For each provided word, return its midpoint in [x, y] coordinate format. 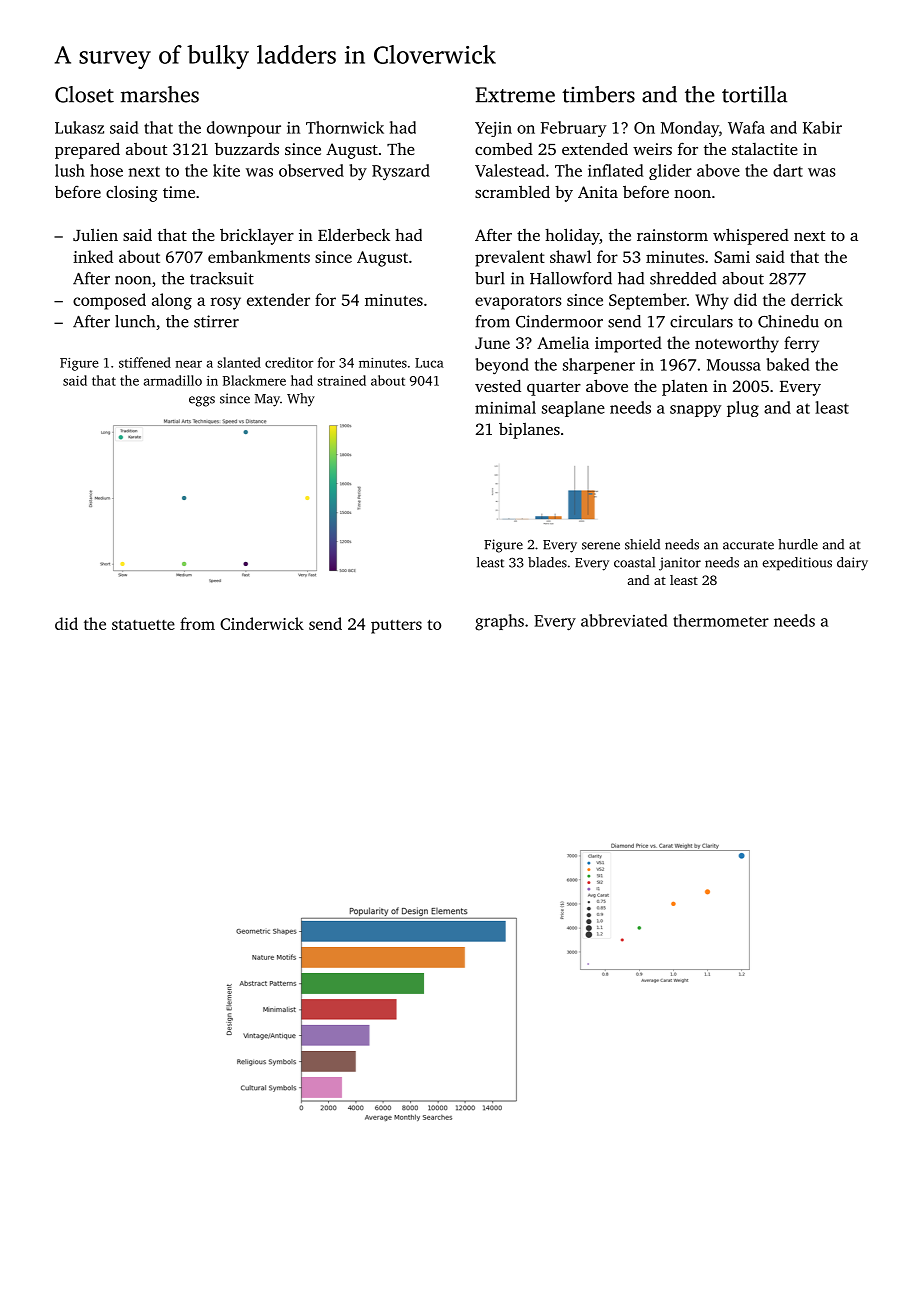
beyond [502, 366]
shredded [683, 278]
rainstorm [672, 235]
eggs [202, 401]
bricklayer [257, 236]
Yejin [493, 129]
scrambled [512, 191]
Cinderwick [262, 623]
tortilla [754, 94]
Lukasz [79, 127]
